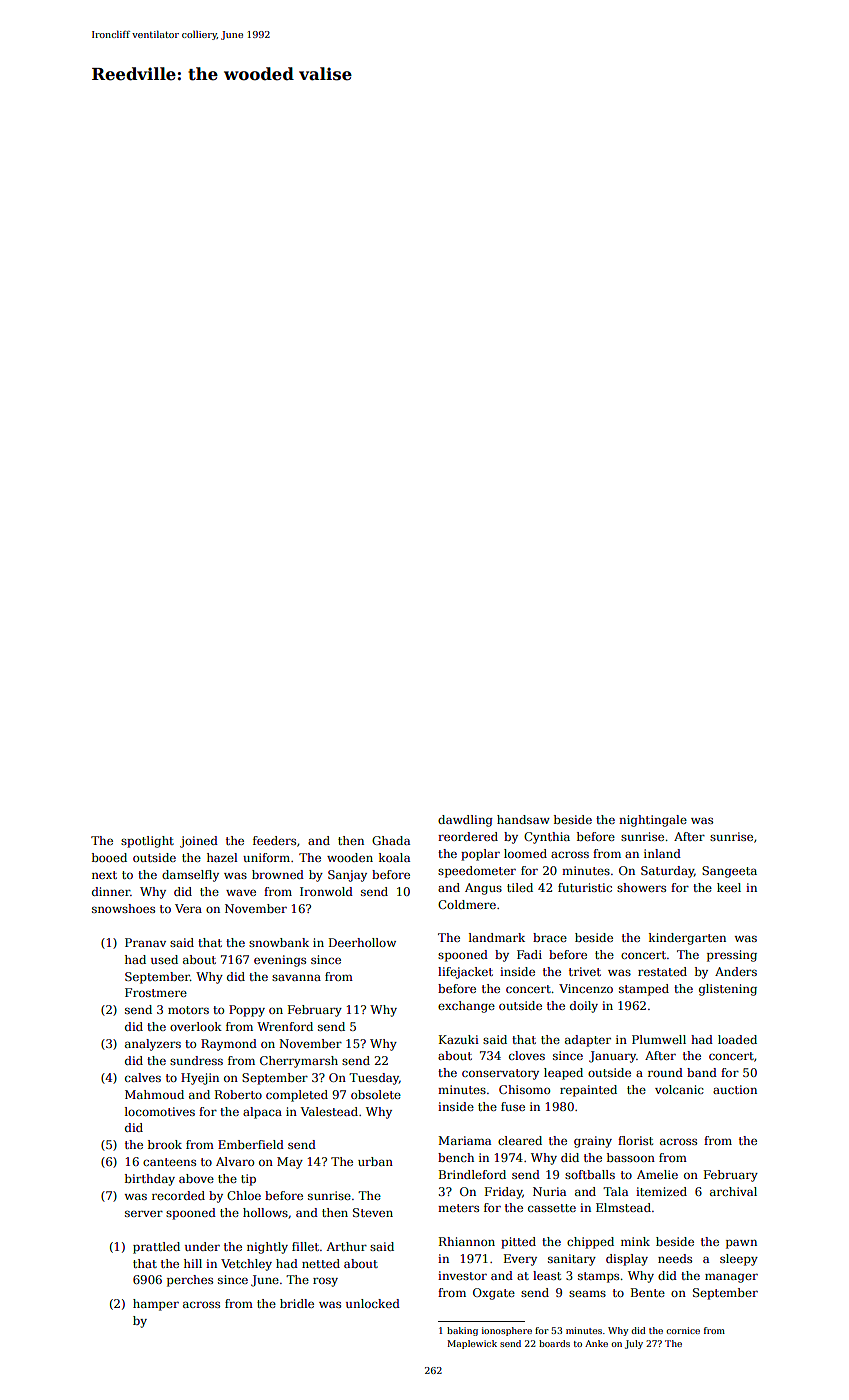 The height and width of the image is (1400, 849). Describe the element at coordinates (299, 1062) in the image. I see `Cherrymarsh` at that location.
